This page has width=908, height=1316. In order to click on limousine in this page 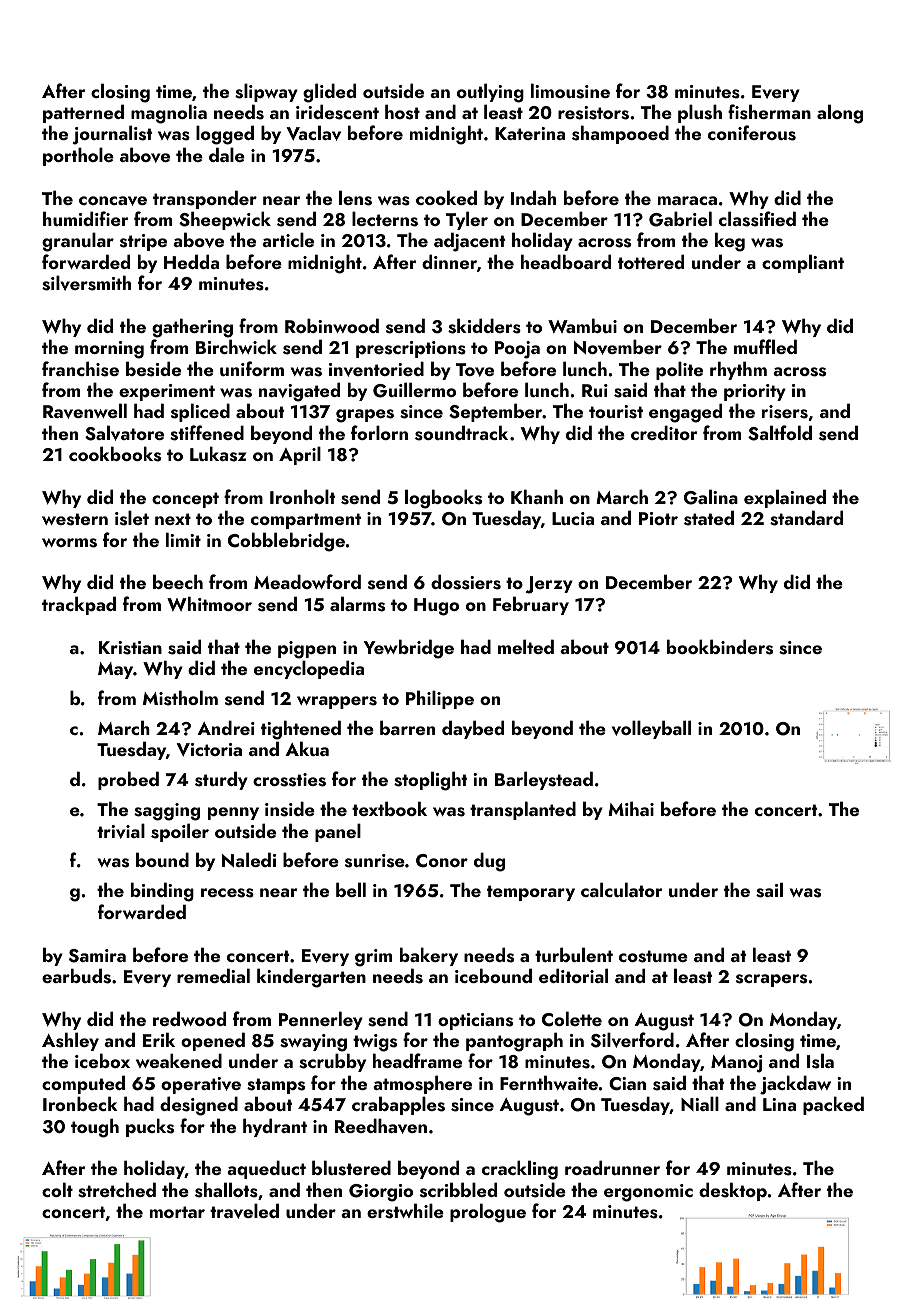, I will do `click(570, 91)`.
